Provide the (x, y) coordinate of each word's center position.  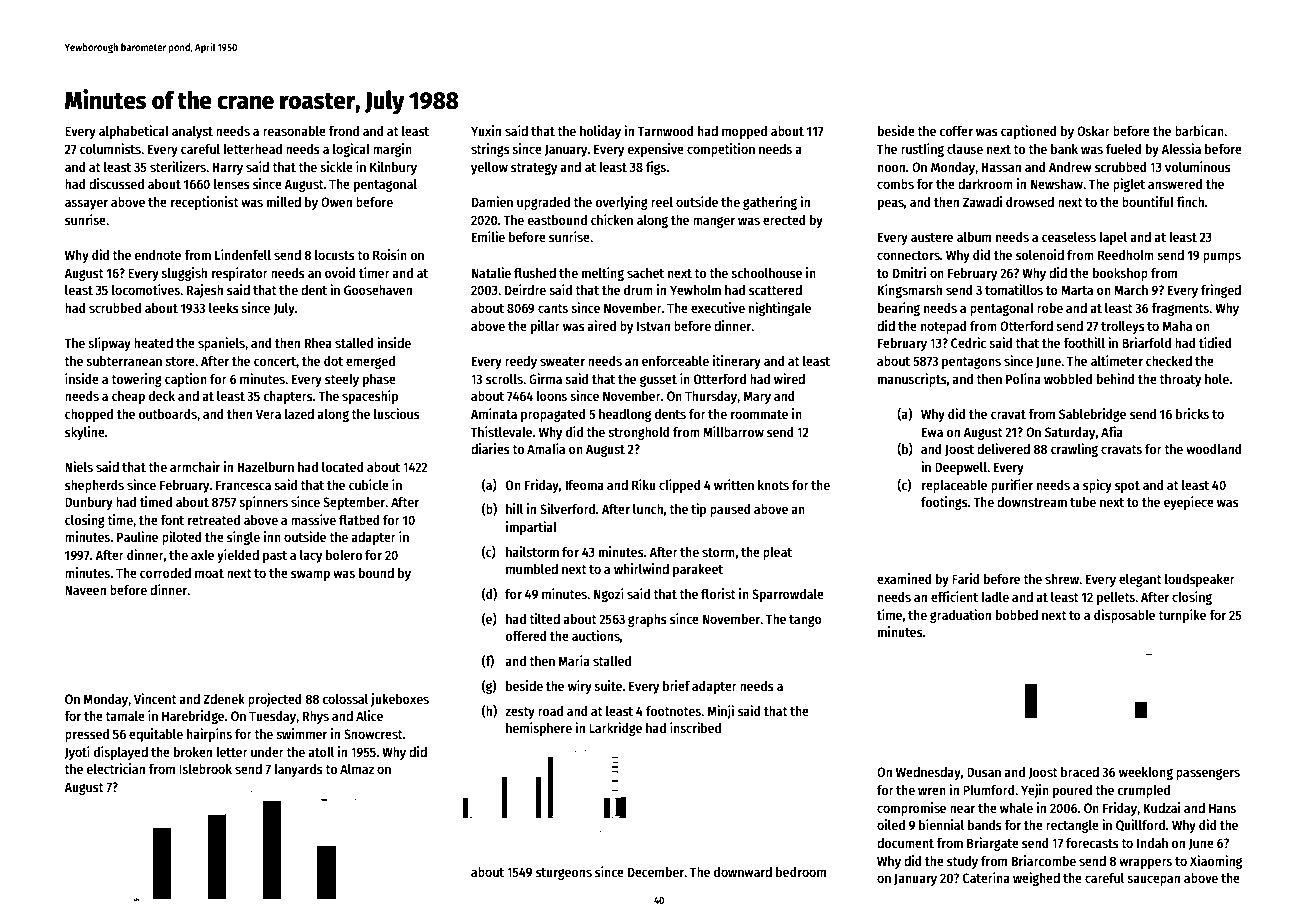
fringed (1221, 291)
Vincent (155, 698)
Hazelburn (266, 467)
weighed (1036, 879)
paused (730, 510)
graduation (960, 616)
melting (603, 274)
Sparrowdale (788, 595)
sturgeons (564, 874)
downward (743, 872)
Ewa (932, 432)
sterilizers (178, 166)
